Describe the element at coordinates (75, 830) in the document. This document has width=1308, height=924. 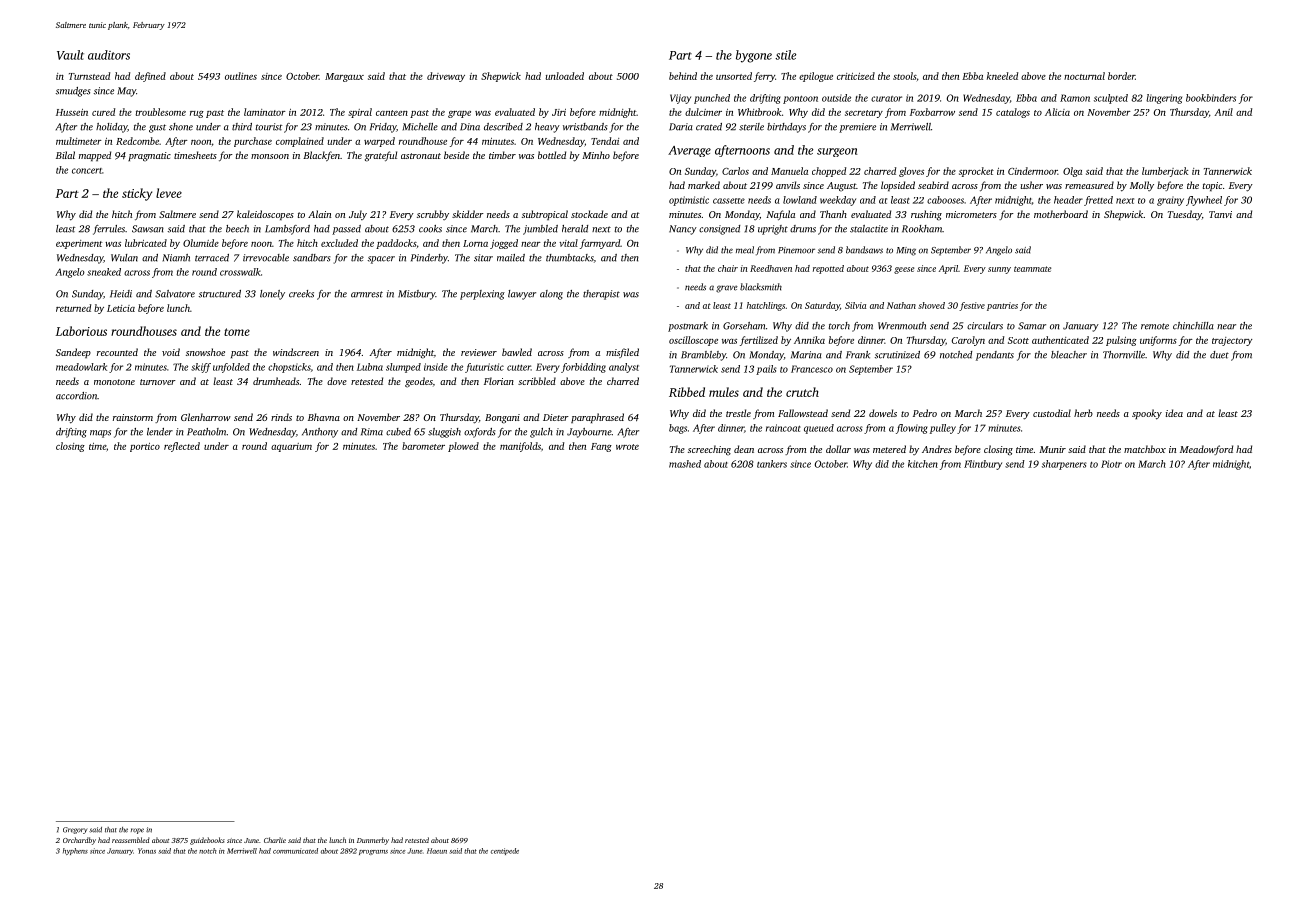
I see `Gregory` at that location.
